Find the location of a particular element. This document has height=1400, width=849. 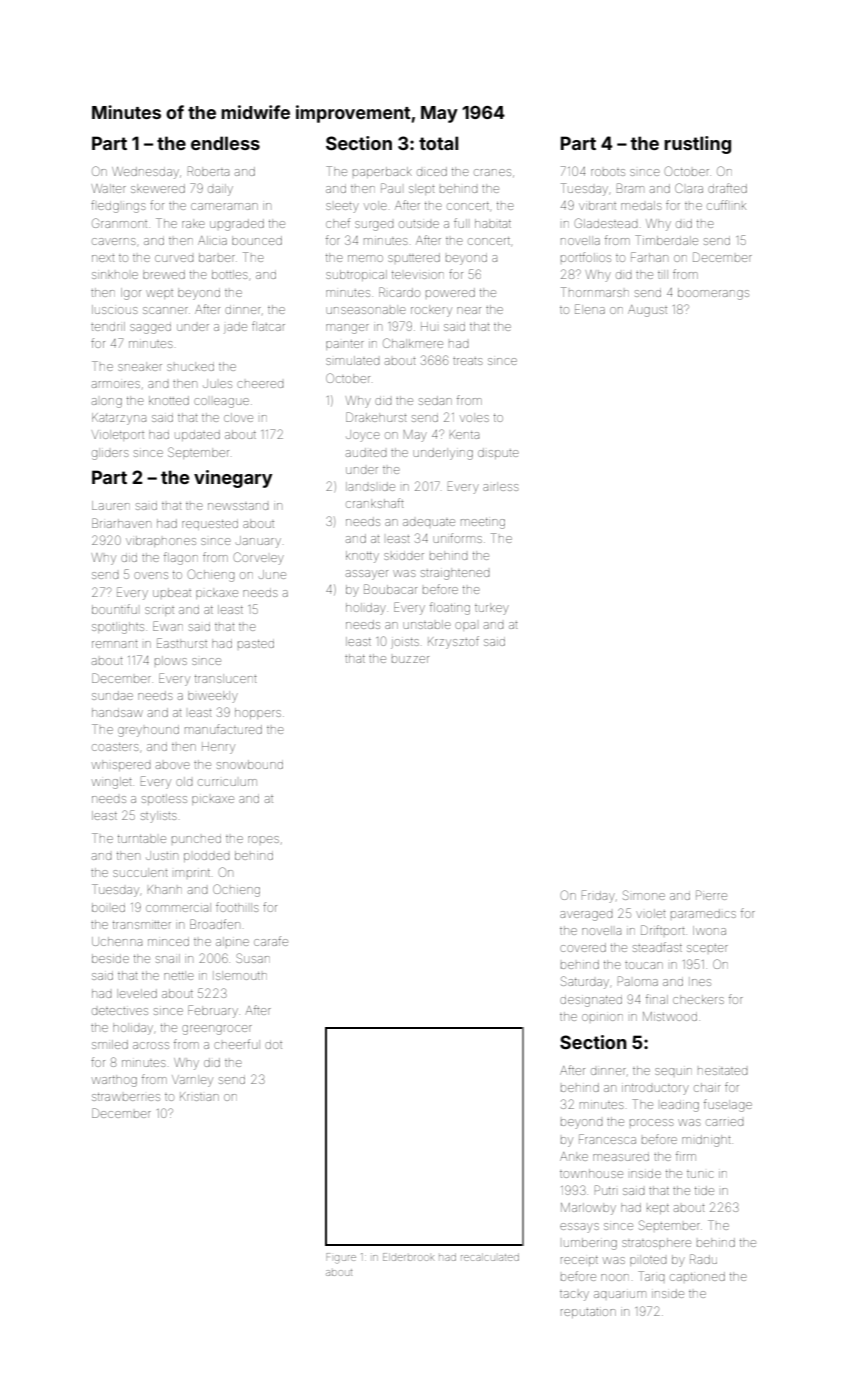

next is located at coordinates (103, 258).
